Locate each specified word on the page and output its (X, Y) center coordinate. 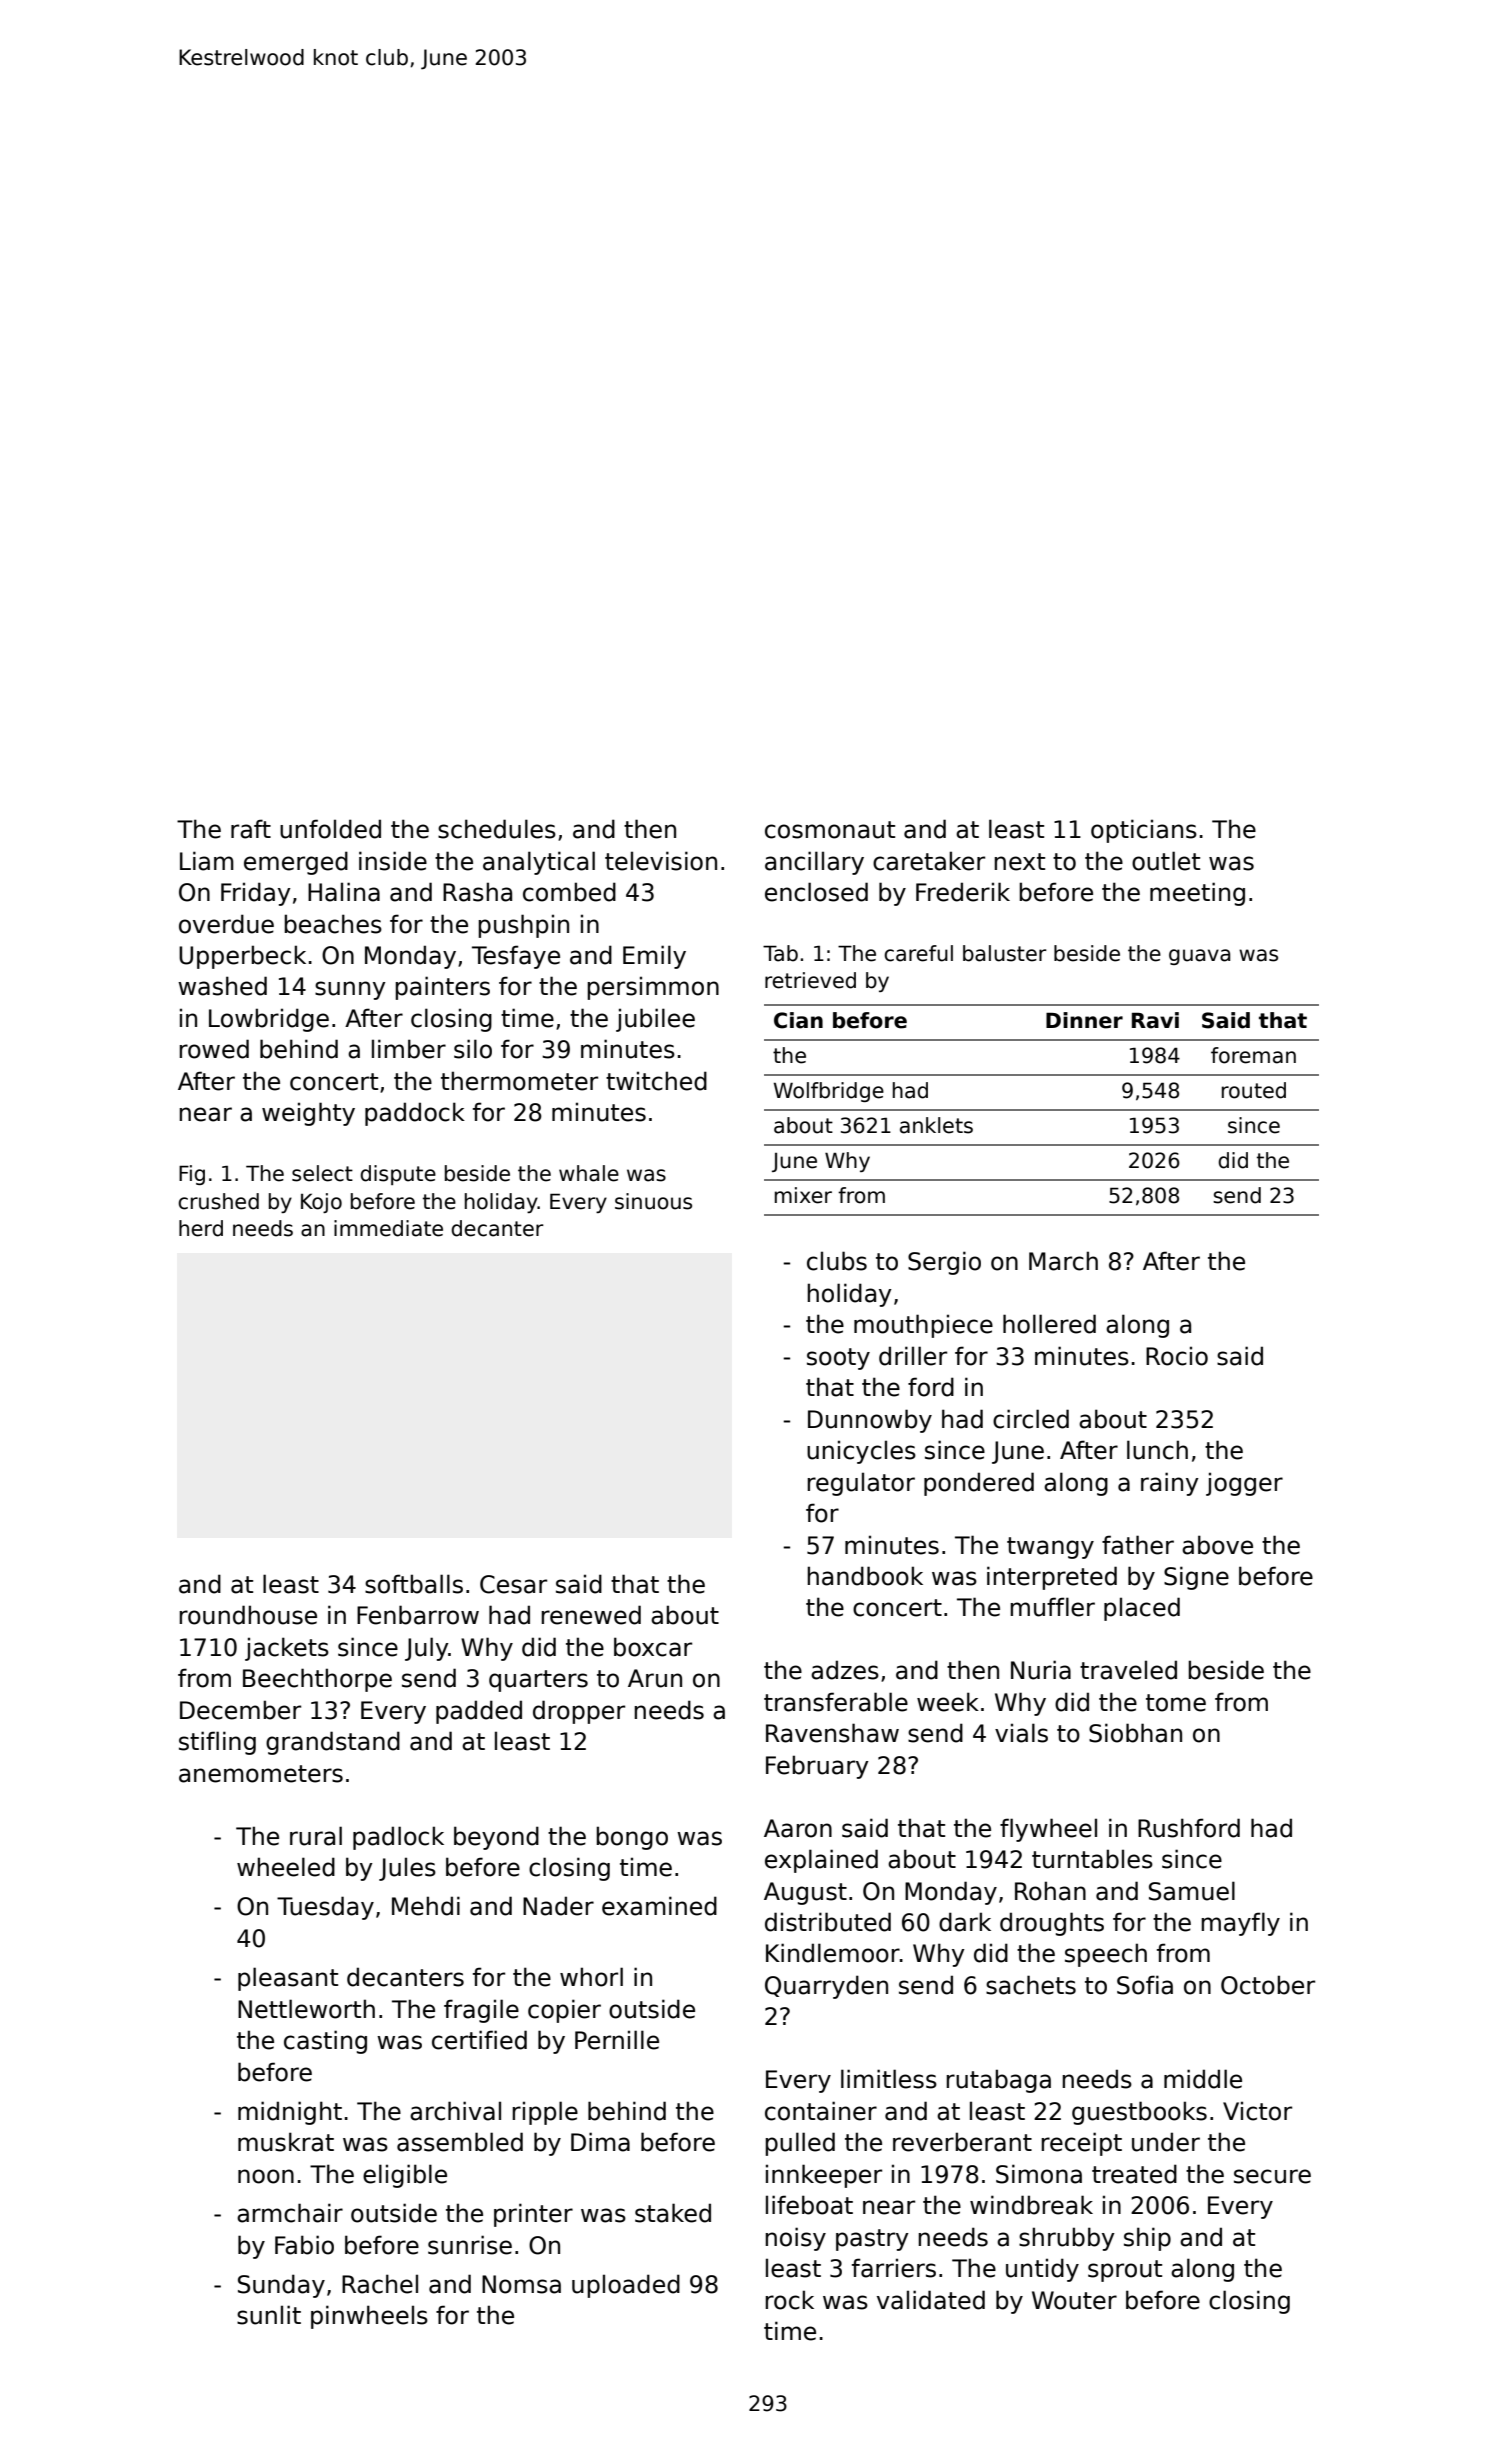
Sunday (281, 2286)
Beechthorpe (317, 1680)
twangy (1050, 1548)
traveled (1128, 1670)
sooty (838, 1359)
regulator (861, 1484)
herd (201, 1228)
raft (251, 829)
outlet (1166, 861)
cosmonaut (830, 830)
